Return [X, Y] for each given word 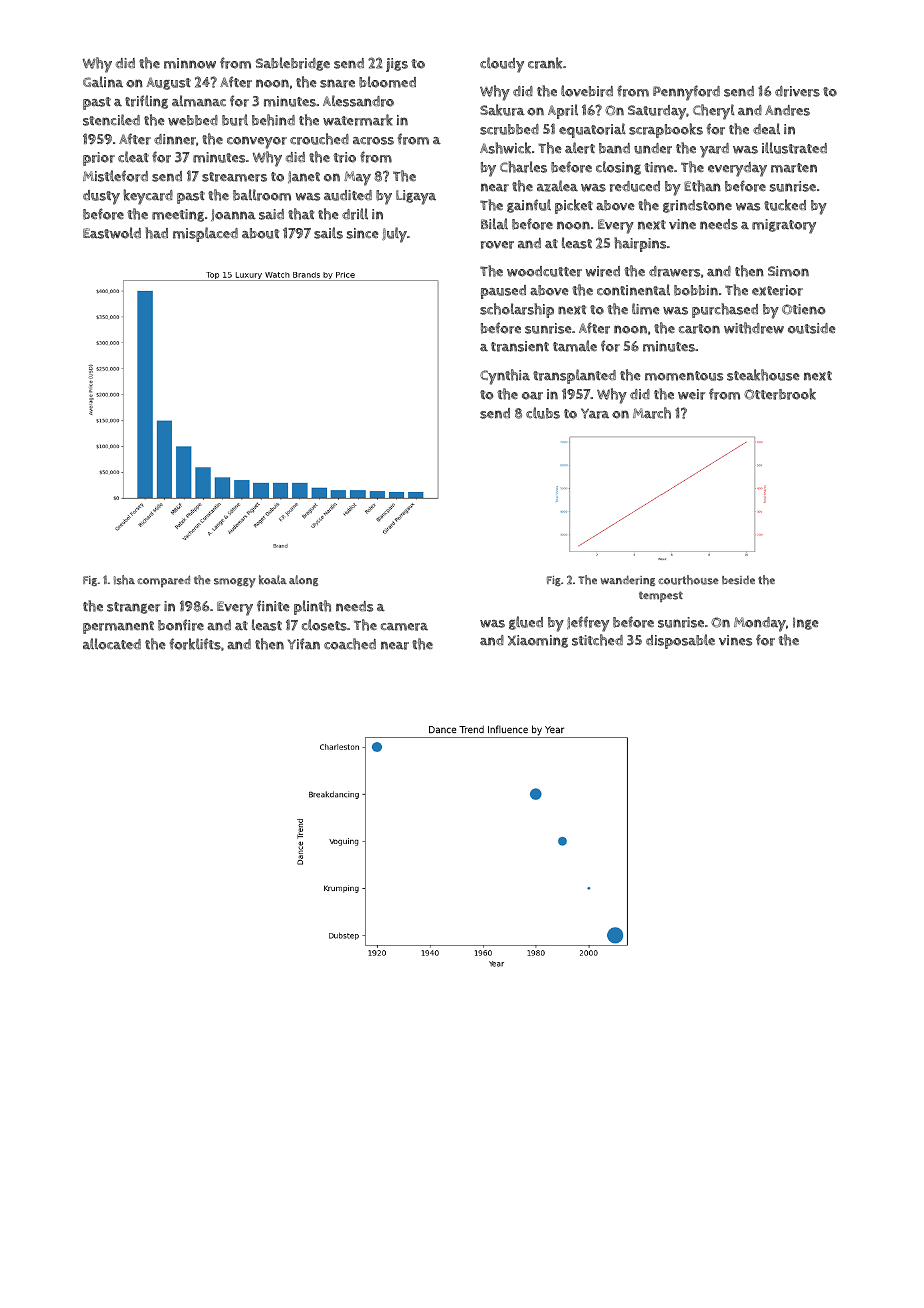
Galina [103, 82]
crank [545, 63]
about [261, 233]
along [303, 580]
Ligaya [416, 197]
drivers [797, 91]
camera [404, 627]
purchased [725, 310]
